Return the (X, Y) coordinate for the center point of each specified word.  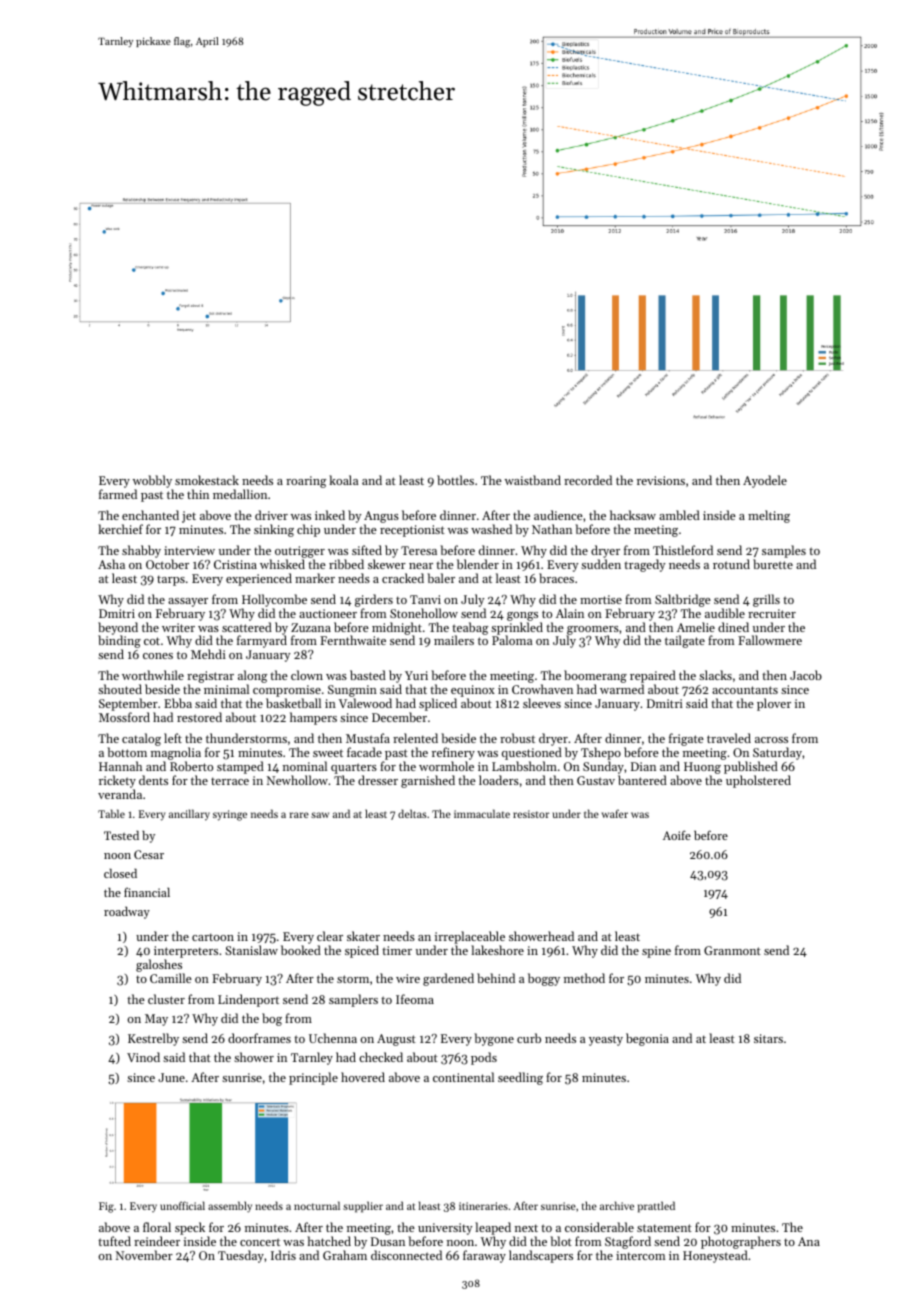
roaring (306, 482)
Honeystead (715, 1257)
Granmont (732, 950)
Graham (345, 1255)
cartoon (213, 937)
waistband (533, 480)
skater (363, 936)
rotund (731, 564)
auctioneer (328, 613)
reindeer (157, 1241)
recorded (588, 480)
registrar (210, 677)
